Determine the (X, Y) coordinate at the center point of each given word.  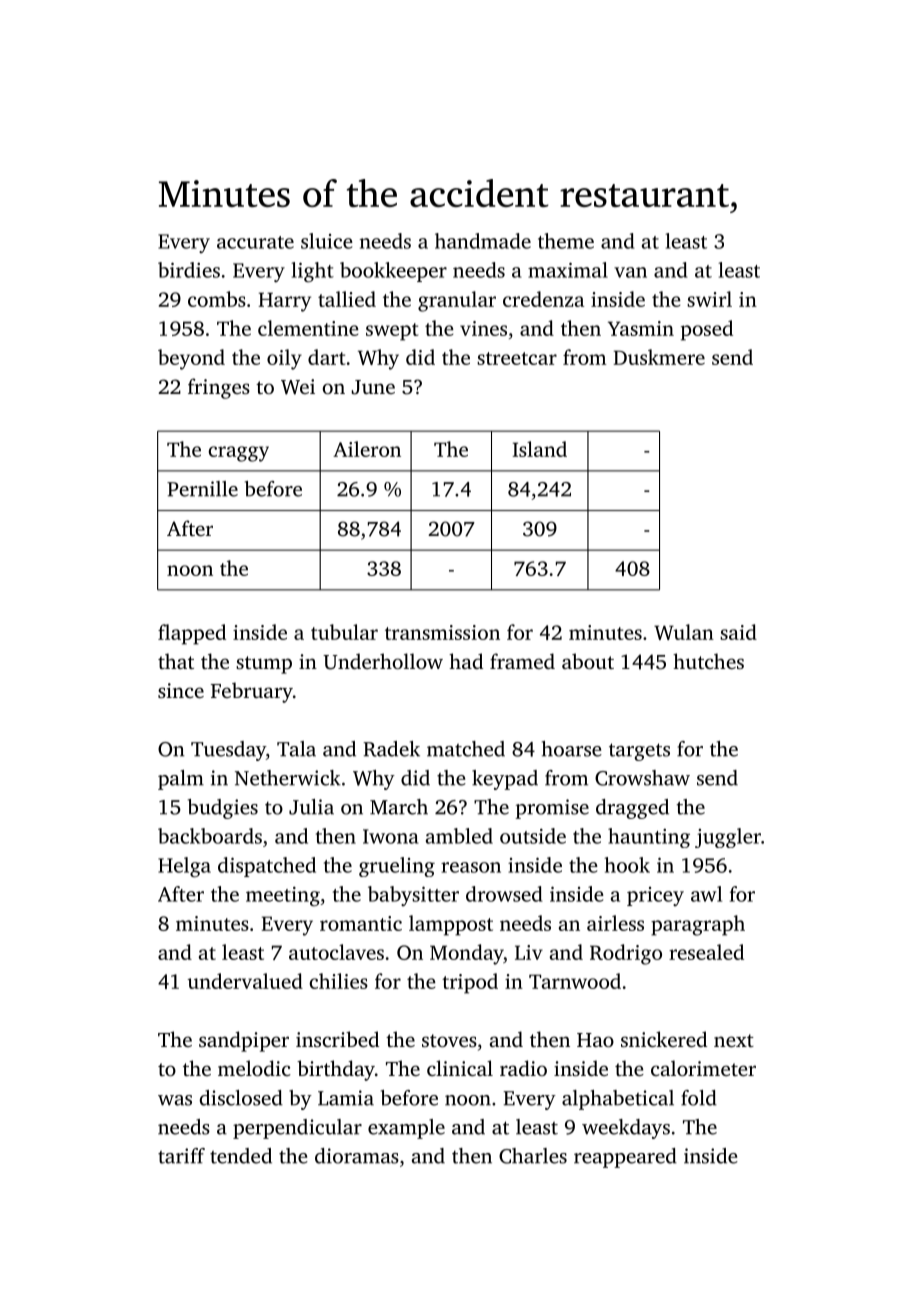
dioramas (357, 1156)
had (466, 661)
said (738, 632)
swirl (709, 299)
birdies (189, 270)
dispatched (267, 867)
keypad (505, 780)
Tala (296, 749)
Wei (298, 387)
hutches (708, 661)
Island (540, 449)
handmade (483, 241)
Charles (533, 1156)
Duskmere (659, 357)
